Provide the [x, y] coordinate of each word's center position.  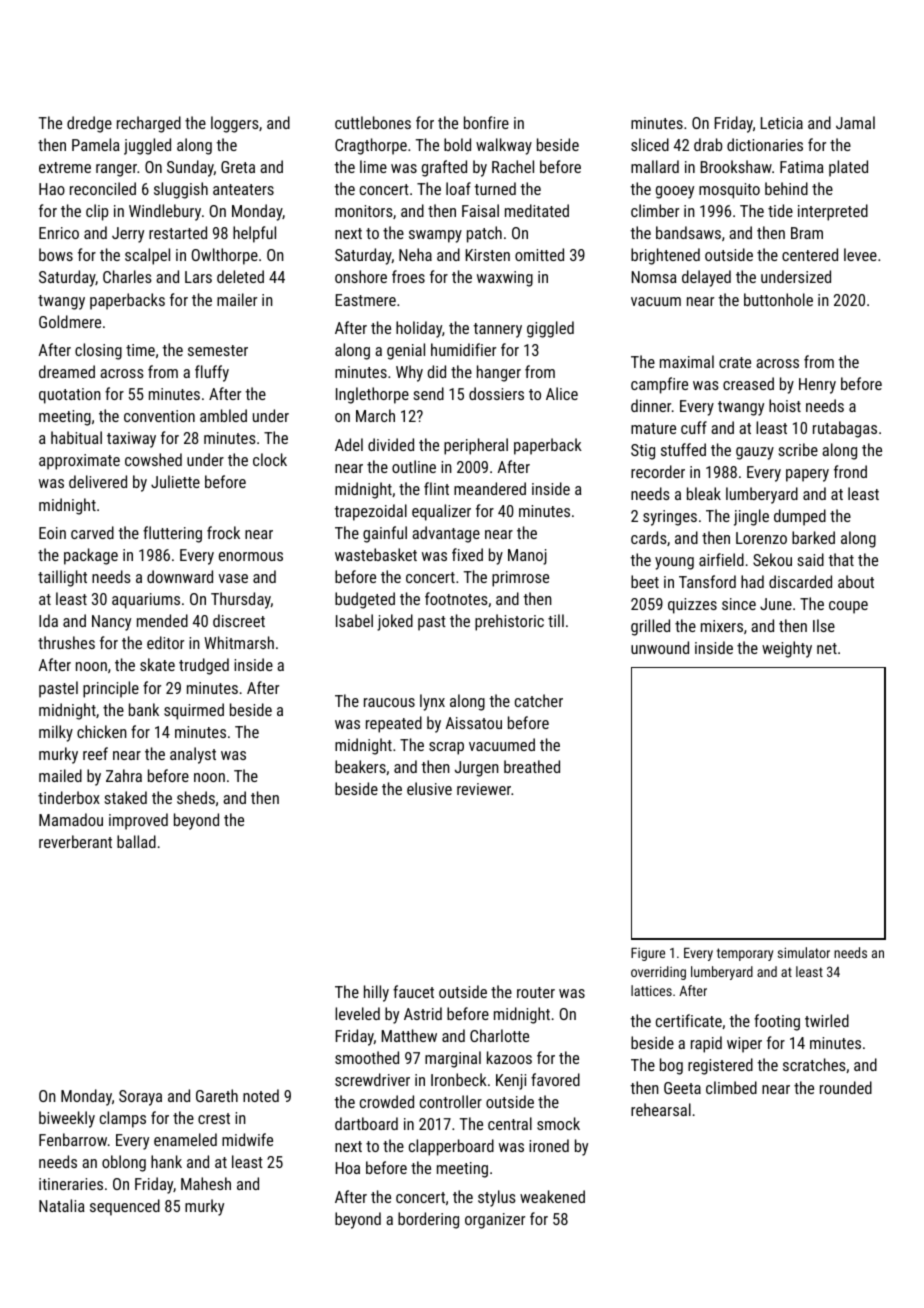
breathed [532, 766]
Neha [415, 254]
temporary [745, 954]
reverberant [75, 841]
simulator [804, 952]
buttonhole [778, 299]
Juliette [175, 481]
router [536, 992]
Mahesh [206, 1183]
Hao [52, 189]
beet [645, 581]
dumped [800, 517]
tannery [497, 330]
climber [655, 210]
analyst [193, 755]
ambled [223, 415]
